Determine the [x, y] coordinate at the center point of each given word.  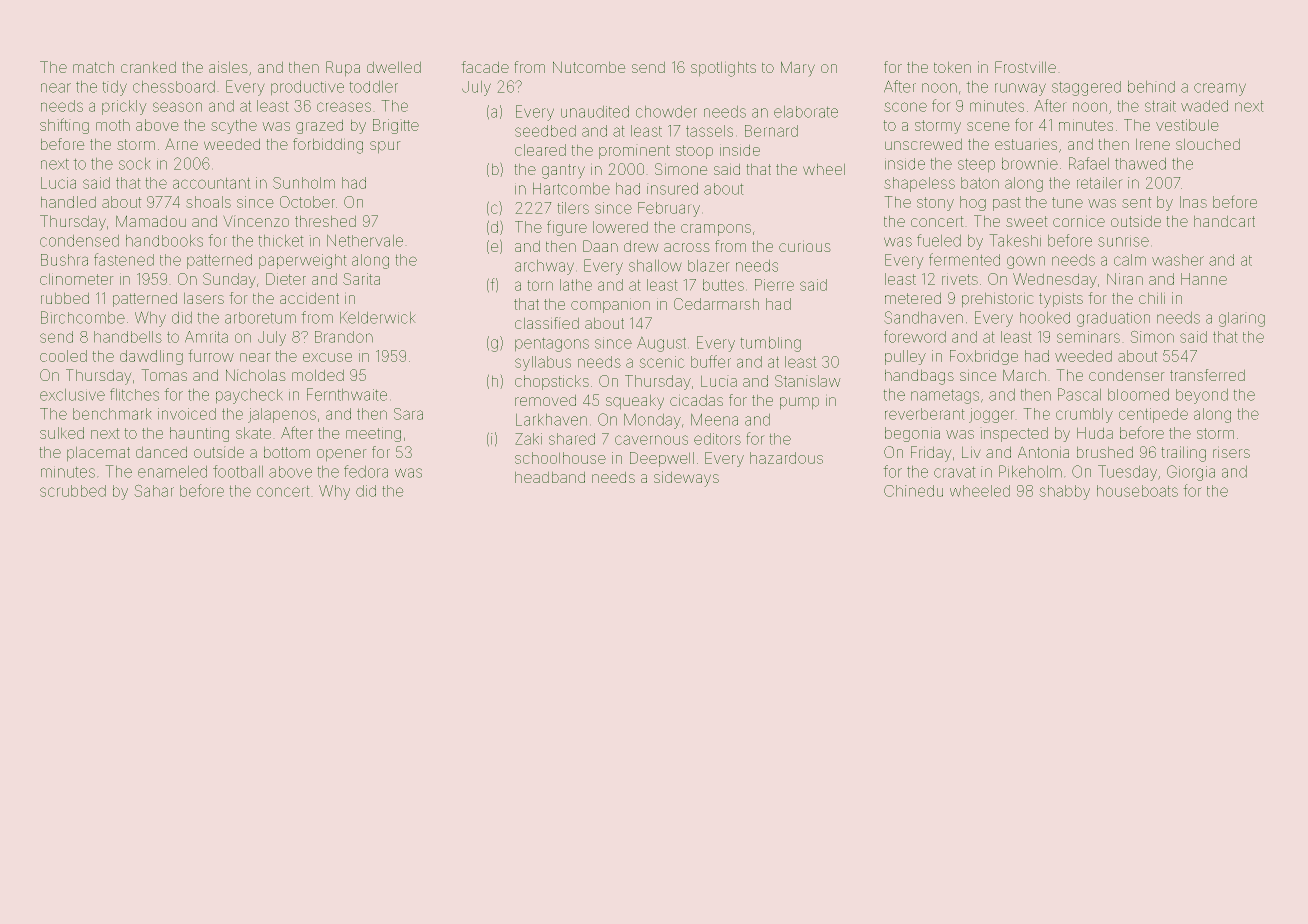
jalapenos [282, 415]
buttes [723, 285]
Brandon [344, 337]
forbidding [328, 146]
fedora [366, 471]
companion [610, 307]
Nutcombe [589, 67]
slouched [1208, 144]
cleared [540, 150]
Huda [1095, 433]
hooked [1045, 318]
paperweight [302, 261]
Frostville [1025, 67]
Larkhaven [551, 420]
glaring [1242, 319]
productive [307, 88]
